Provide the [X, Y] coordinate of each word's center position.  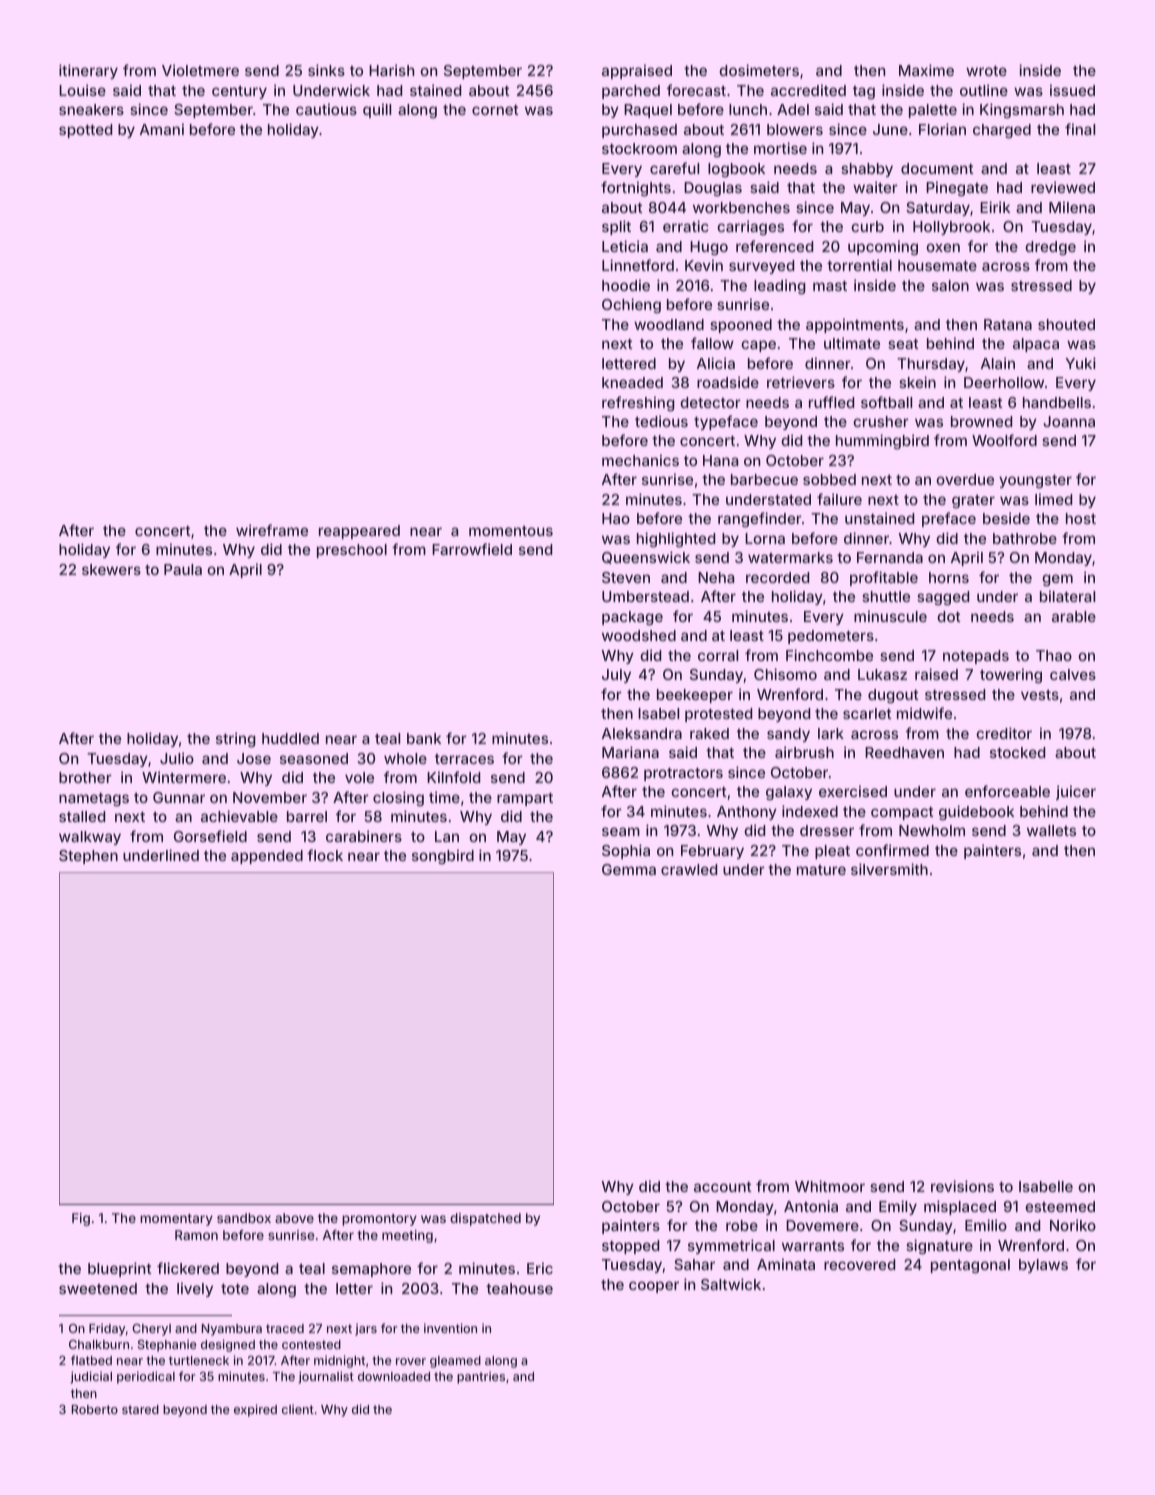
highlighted [676, 539]
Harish [391, 70]
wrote [986, 71]
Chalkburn [99, 1344]
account [722, 1187]
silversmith [889, 869]
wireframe [272, 530]
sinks [326, 70]
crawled [689, 869]
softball [886, 402]
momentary [176, 1220]
